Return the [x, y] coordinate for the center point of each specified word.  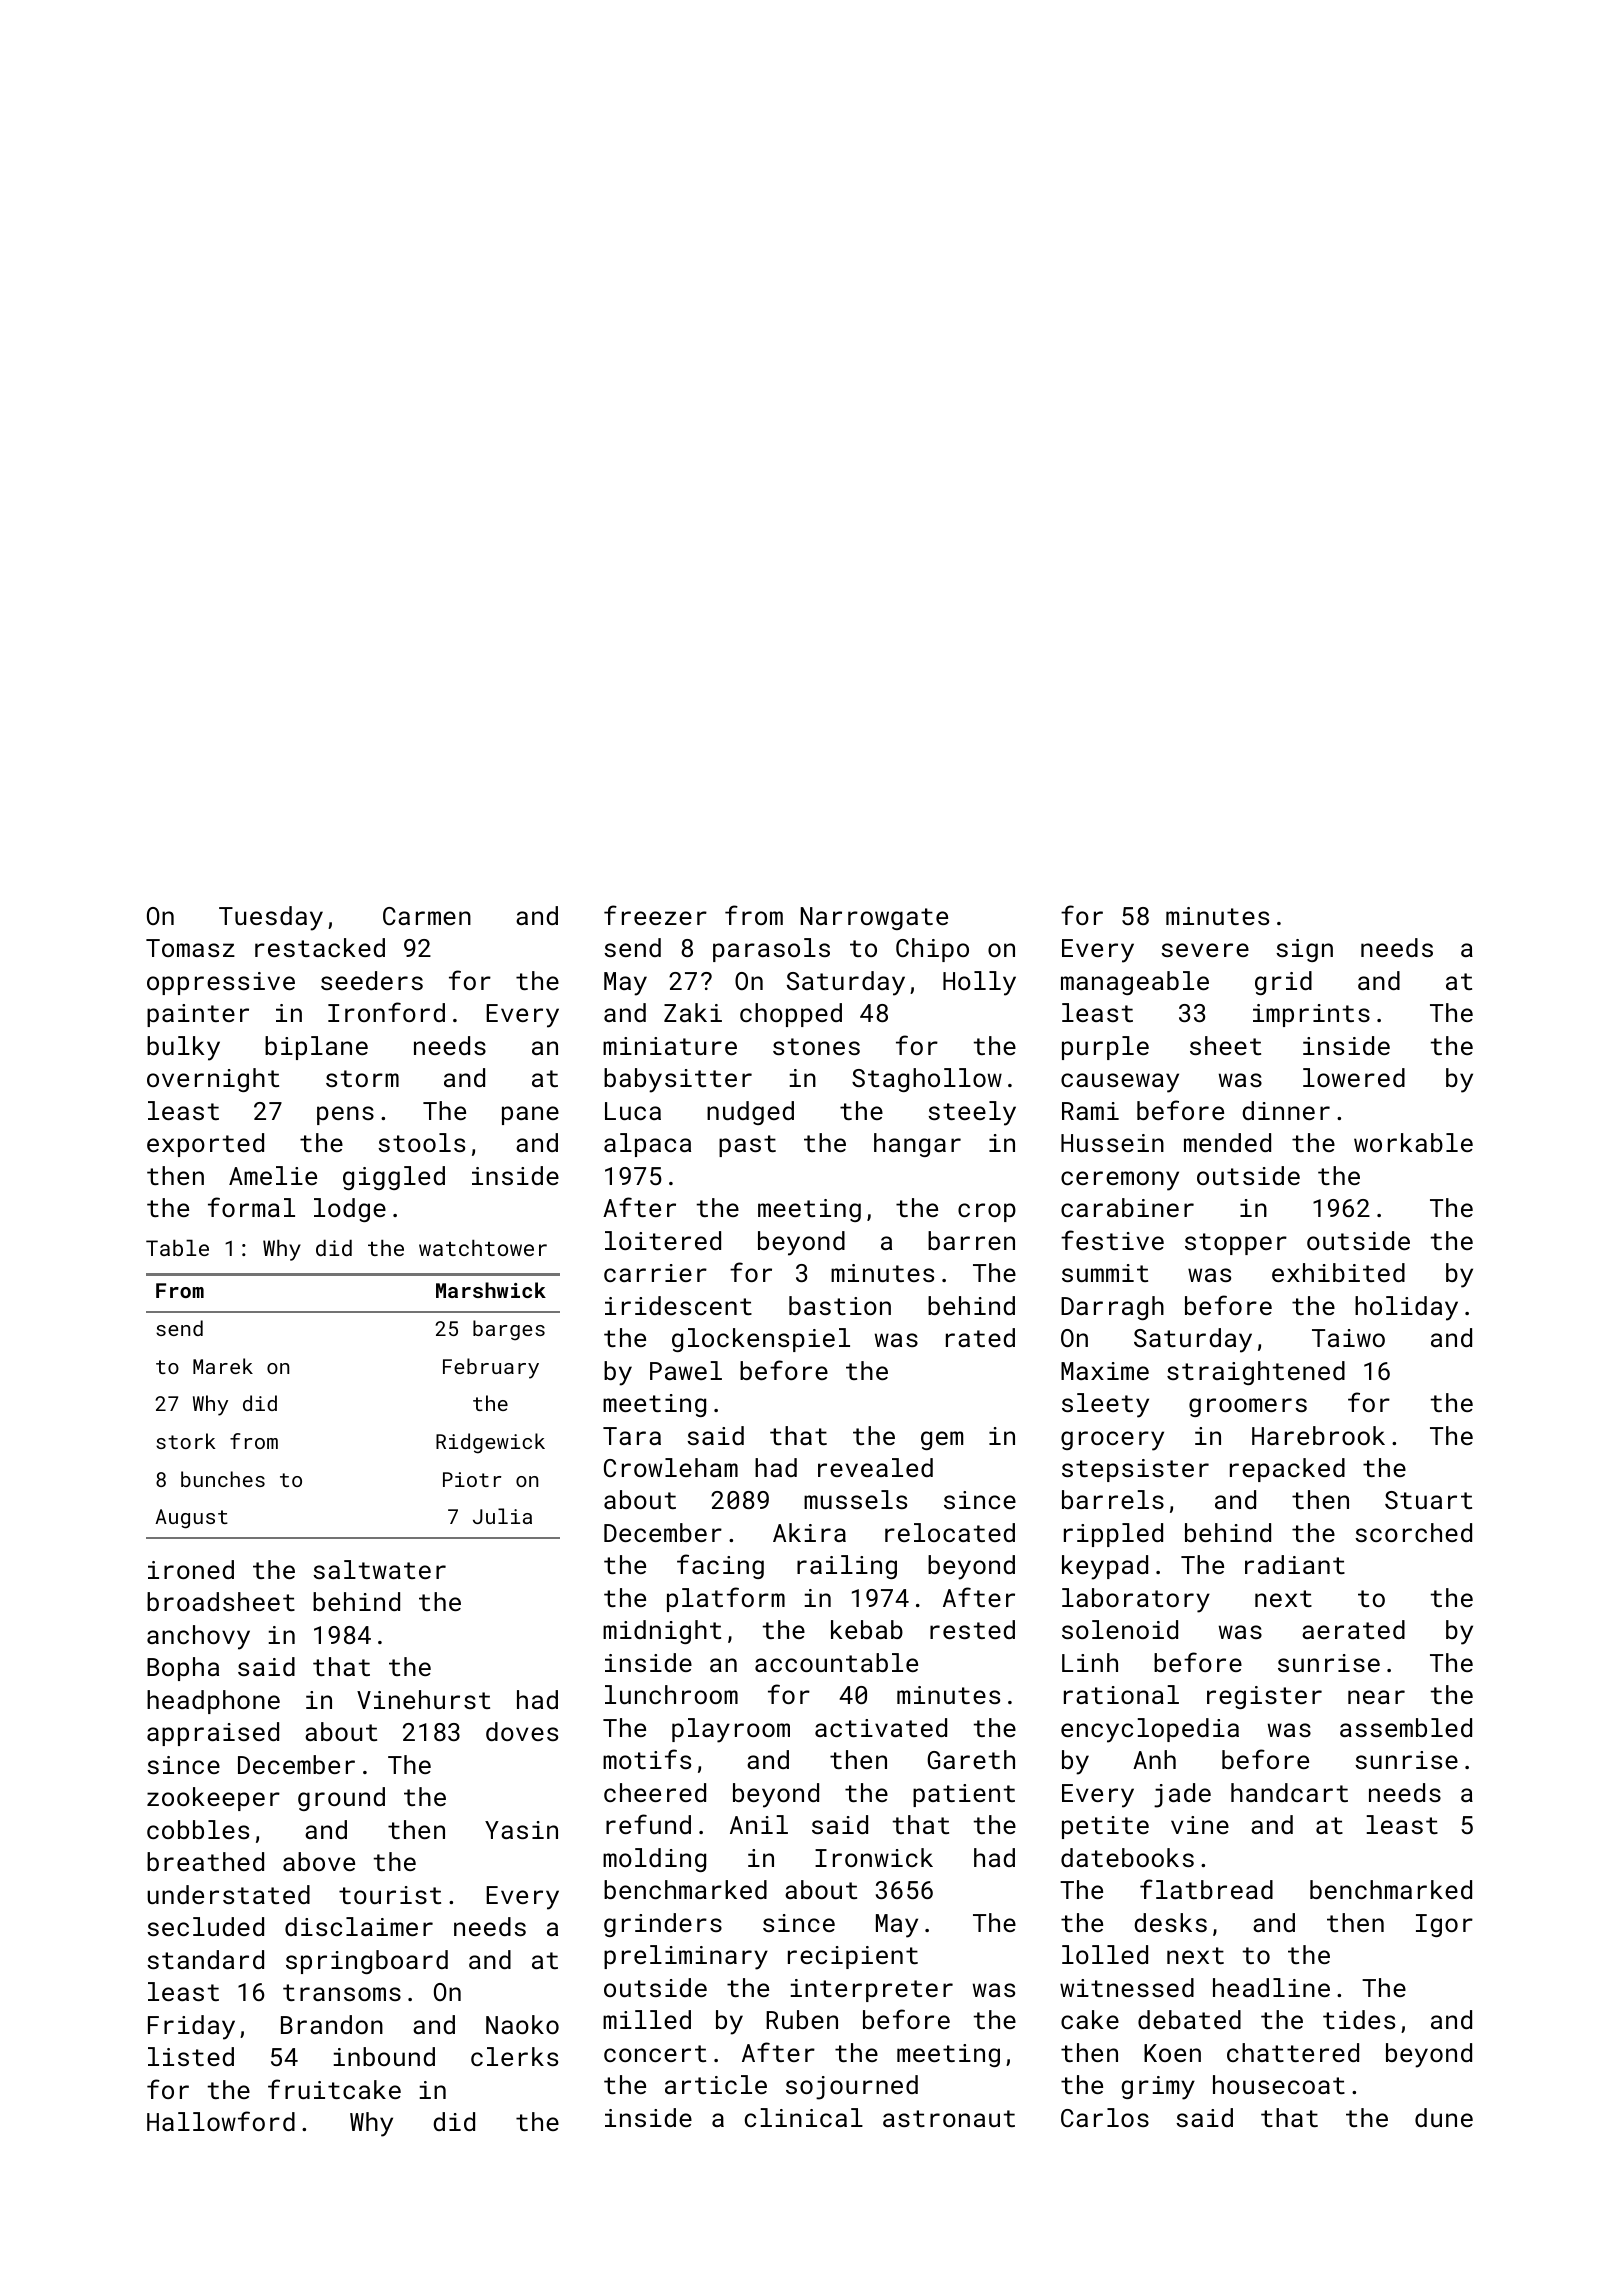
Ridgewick [490, 1443]
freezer [655, 915]
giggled [394, 1178]
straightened [1256, 1373]
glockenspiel [761, 1340]
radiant [1295, 1564]
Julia [502, 1516]
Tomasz [190, 948]
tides [1359, 2019]
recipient [853, 1957]
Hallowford [221, 2121]
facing [720, 1566]
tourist [390, 1895]
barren [971, 1240]
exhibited [1338, 1272]
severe [1205, 950]
